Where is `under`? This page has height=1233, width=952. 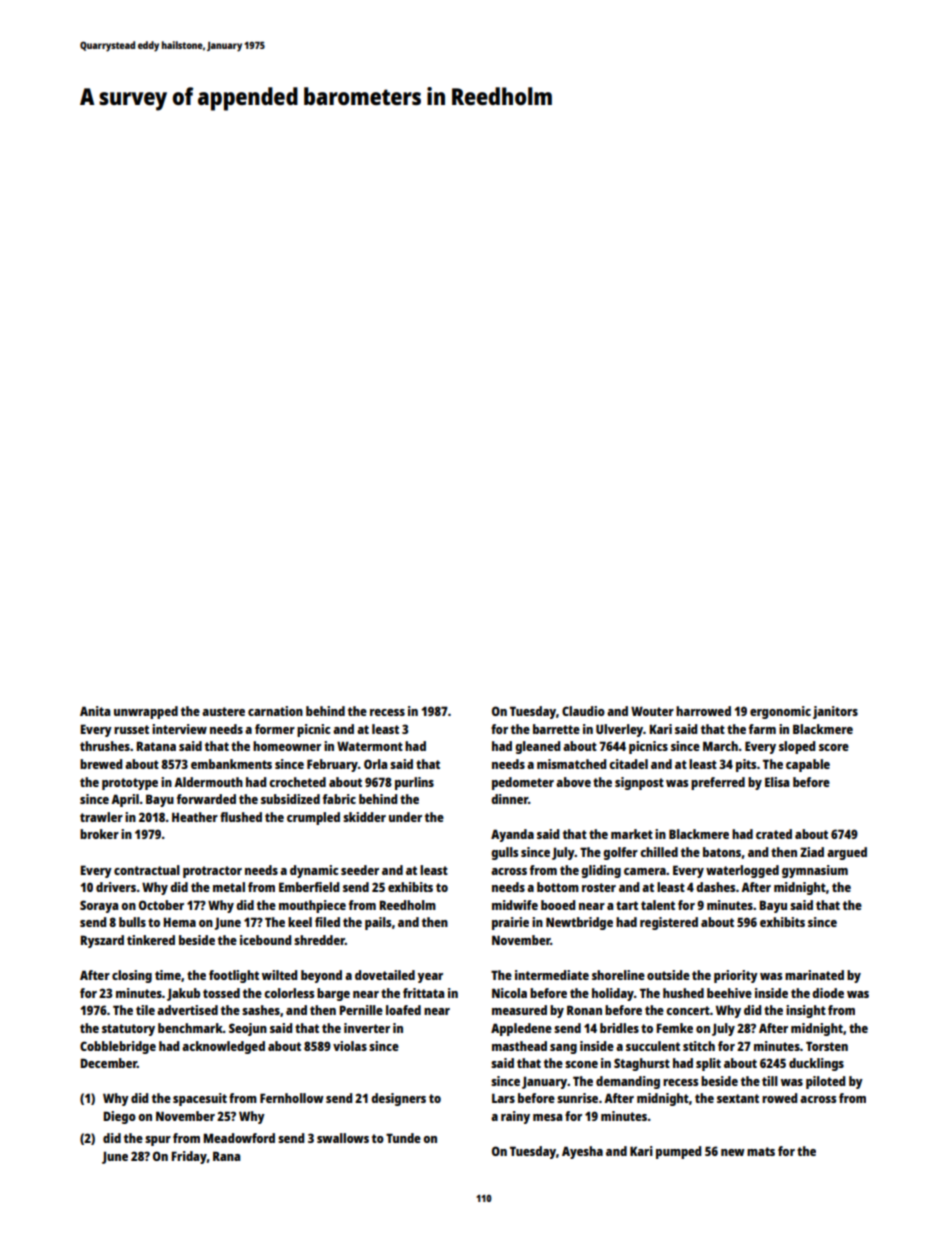
under is located at coordinates (405, 817).
